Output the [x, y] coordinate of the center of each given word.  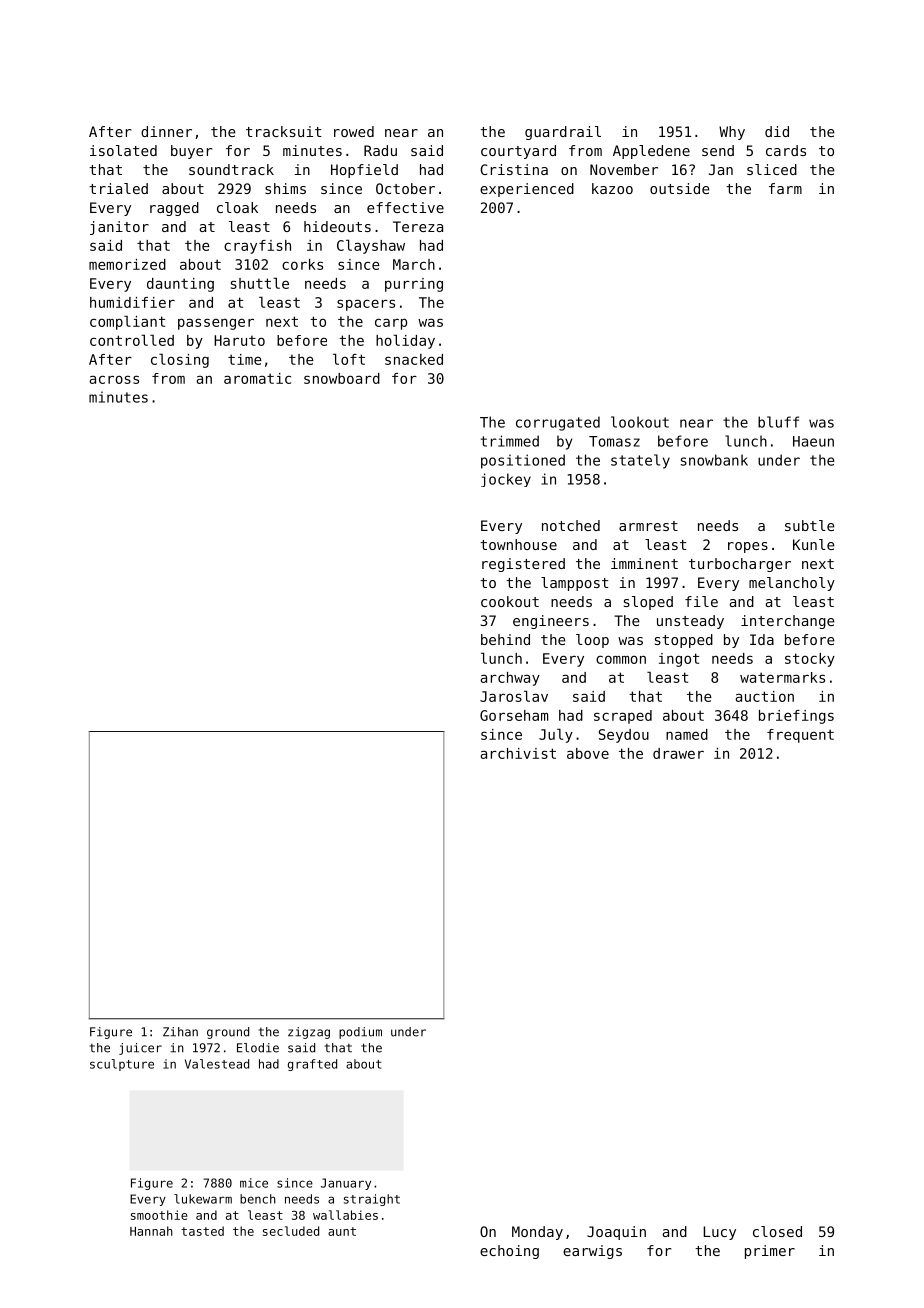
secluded [291, 1231]
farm [785, 188]
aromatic [257, 378]
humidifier [132, 302]
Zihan [180, 1032]
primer [770, 1252]
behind [505, 639]
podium [360, 1033]
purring [414, 285]
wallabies [345, 1215]
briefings [796, 717]
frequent [800, 736]
